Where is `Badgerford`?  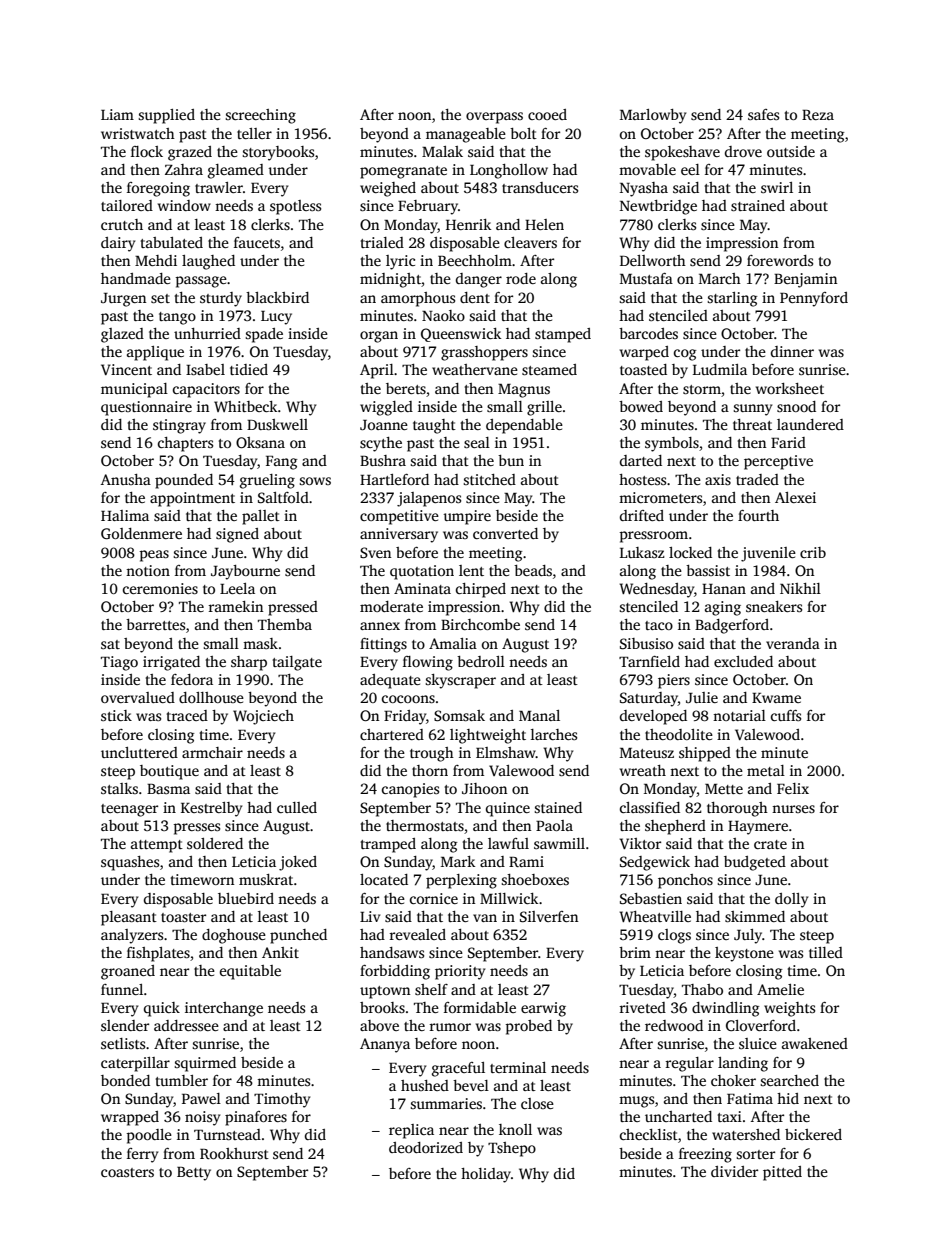 Badgerford is located at coordinates (732, 626).
